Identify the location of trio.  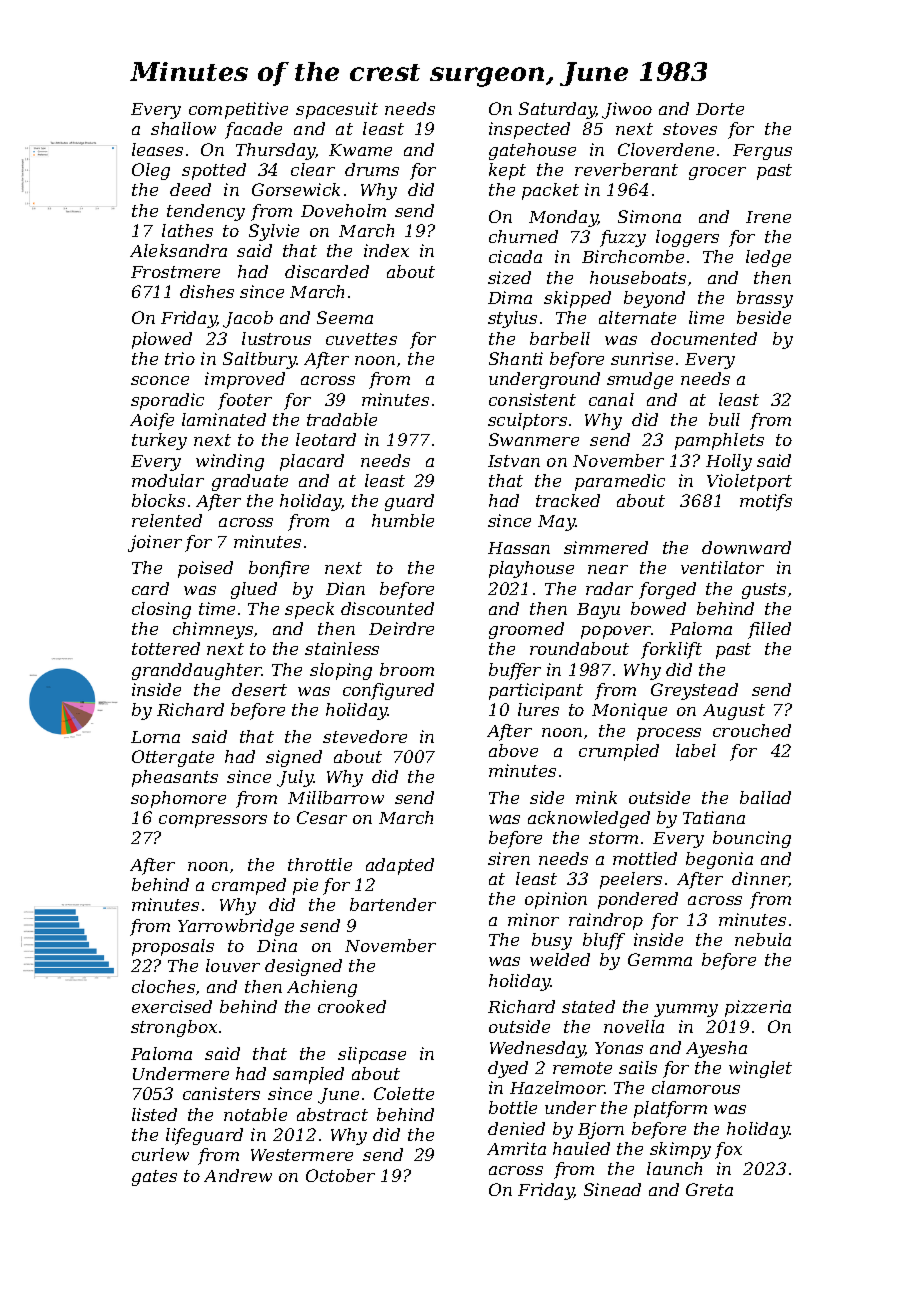
(180, 358).
